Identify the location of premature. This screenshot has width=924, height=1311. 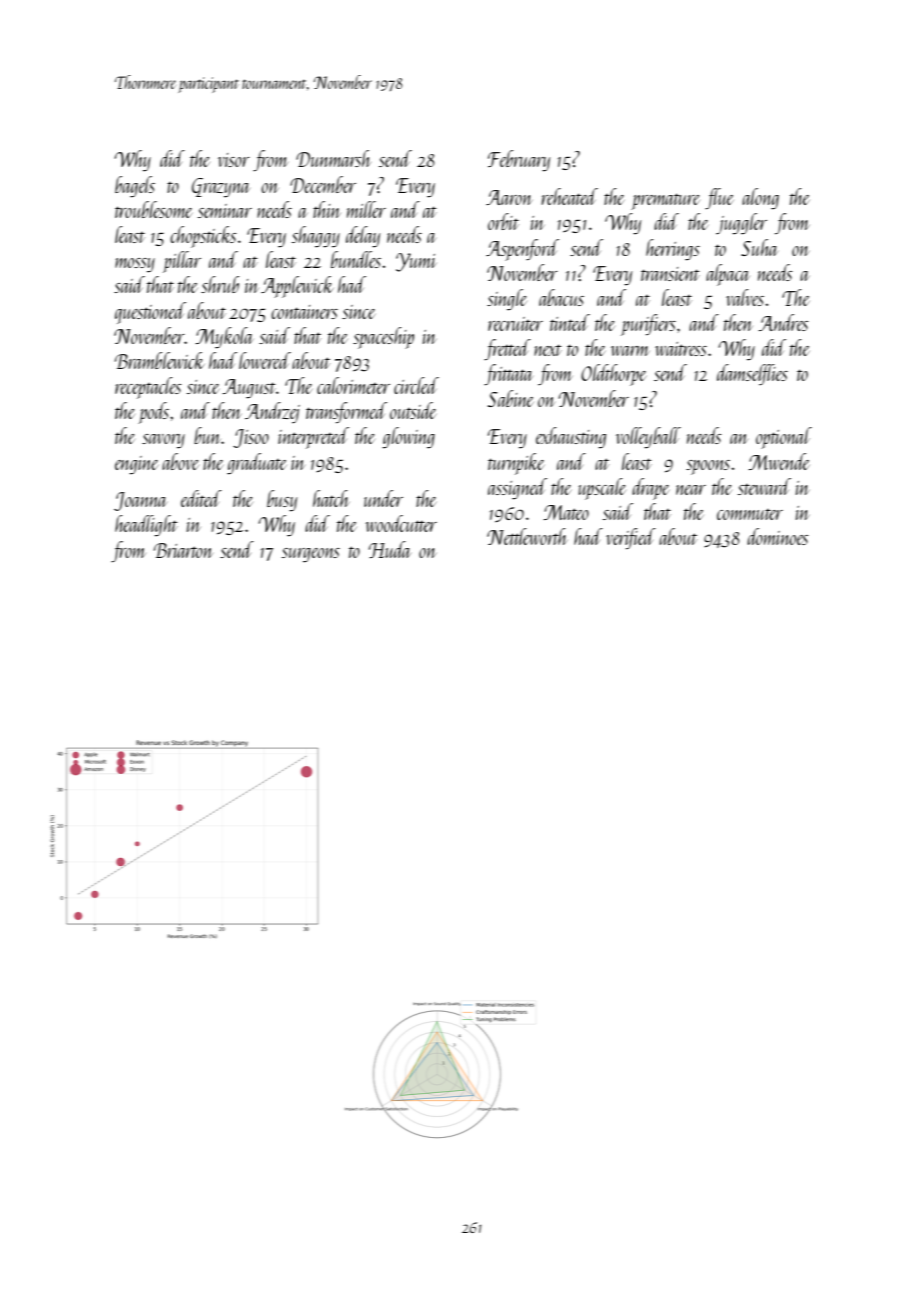
(665, 201).
